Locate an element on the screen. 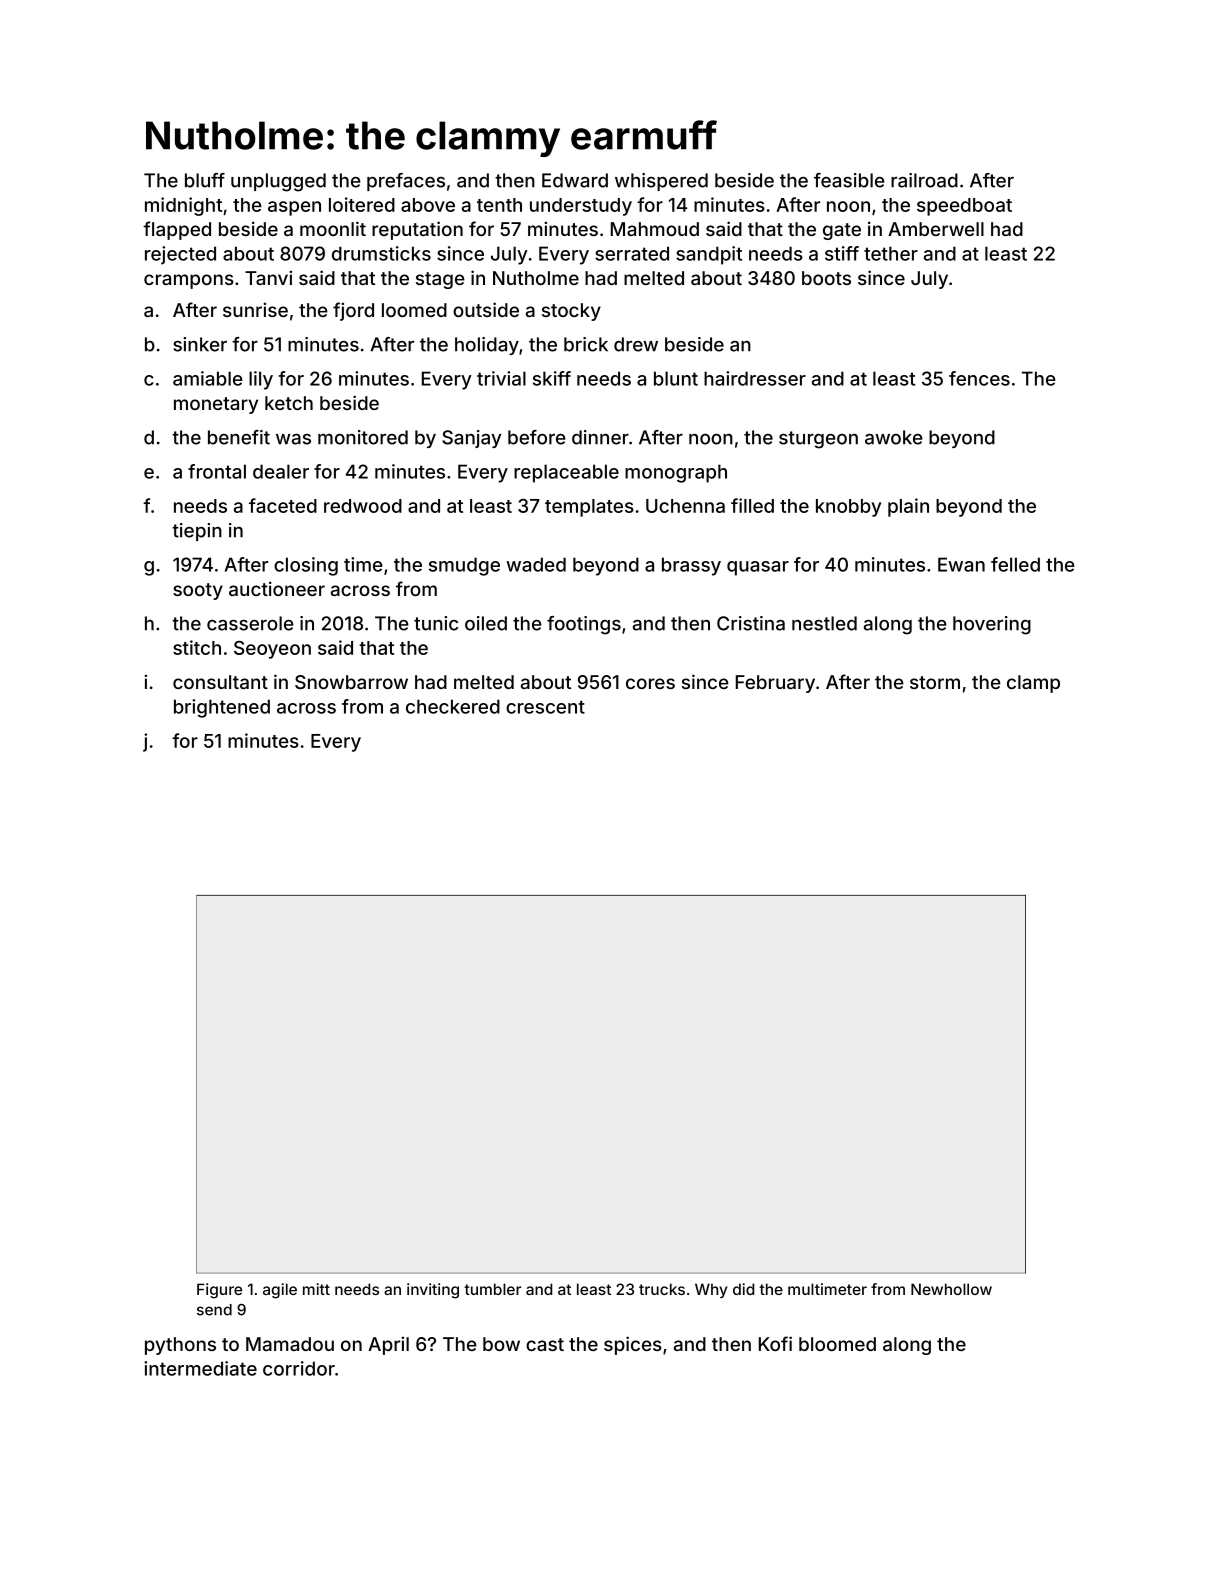 The width and height of the screenshot is (1222, 1582). Edward is located at coordinates (575, 180).
